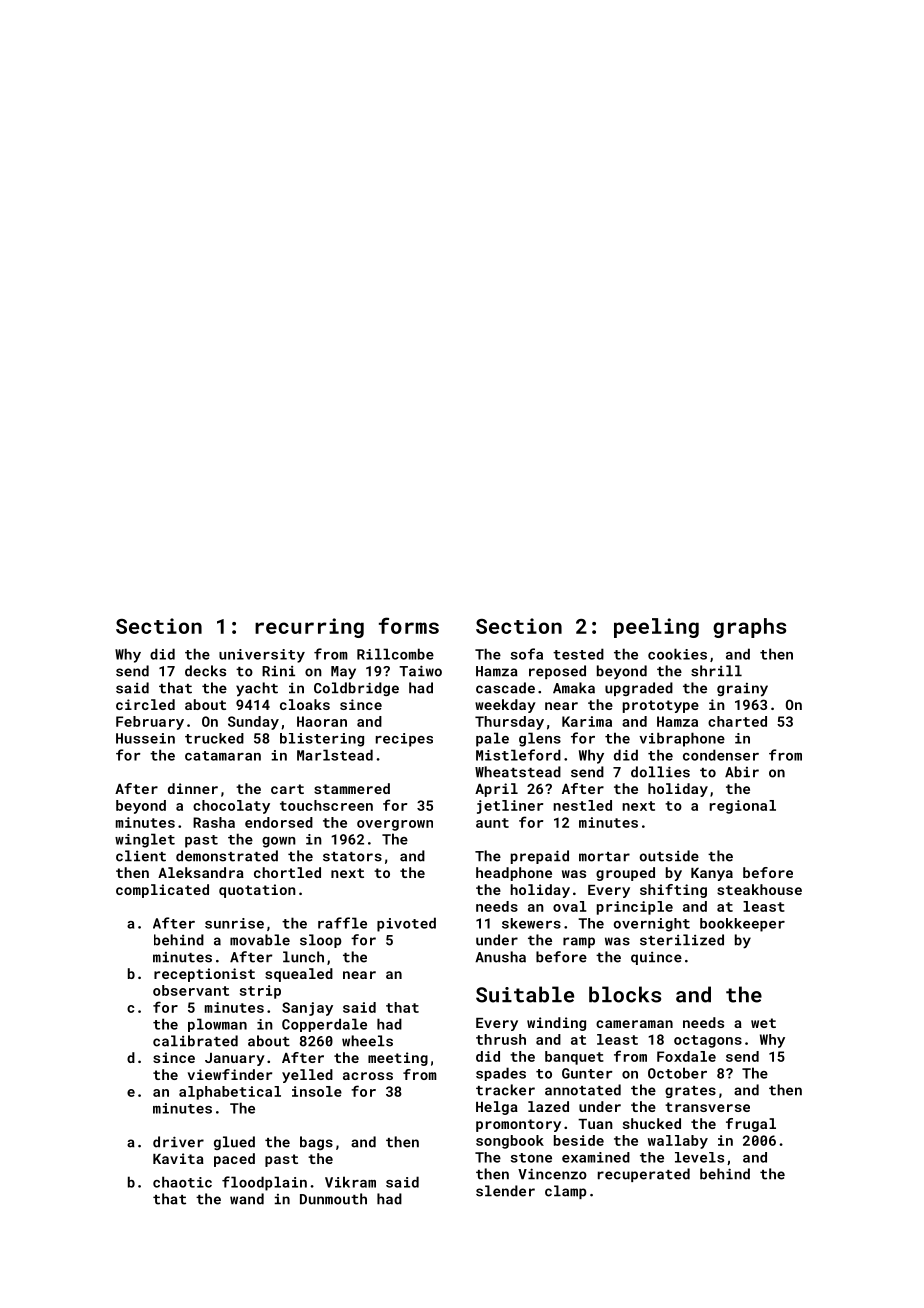 The image size is (924, 1308). I want to click on recuperated, so click(644, 1175).
